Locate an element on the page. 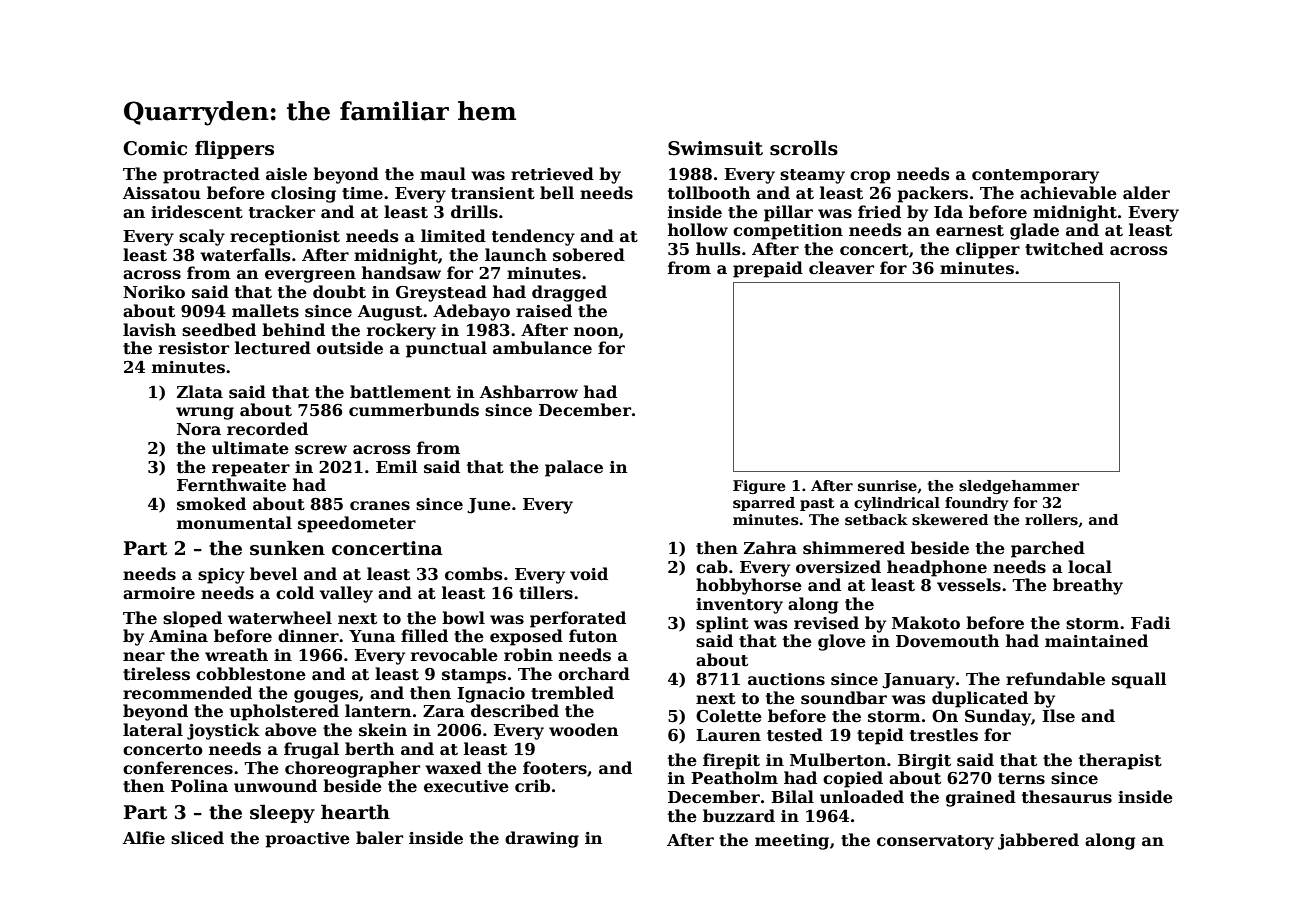 The width and height of the page is (1308, 924). contemporary is located at coordinates (1035, 176).
